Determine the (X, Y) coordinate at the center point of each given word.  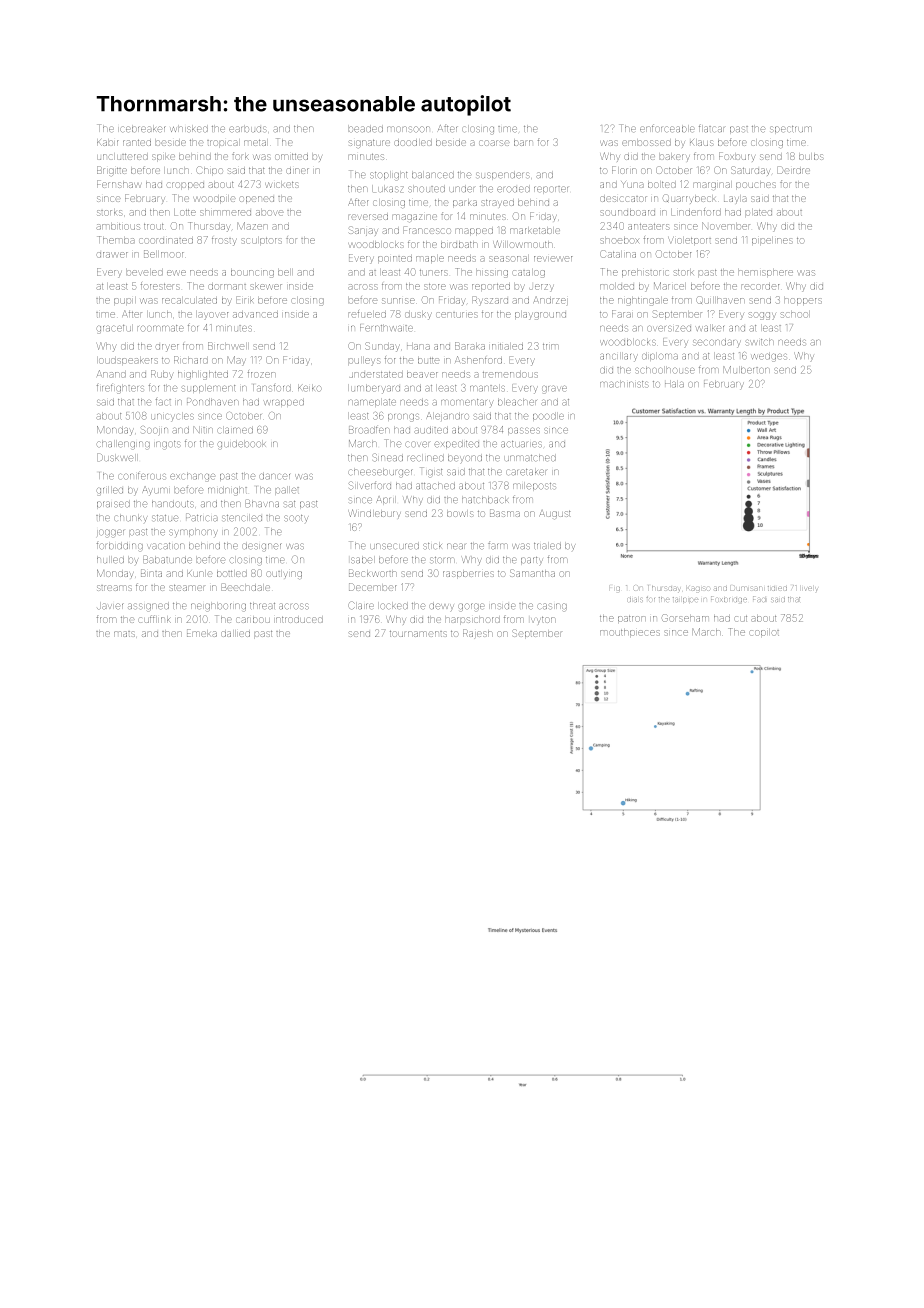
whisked (189, 129)
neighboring (218, 607)
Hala (674, 384)
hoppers (803, 301)
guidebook (242, 445)
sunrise (398, 301)
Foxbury (737, 157)
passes (524, 431)
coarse (494, 143)
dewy (441, 607)
